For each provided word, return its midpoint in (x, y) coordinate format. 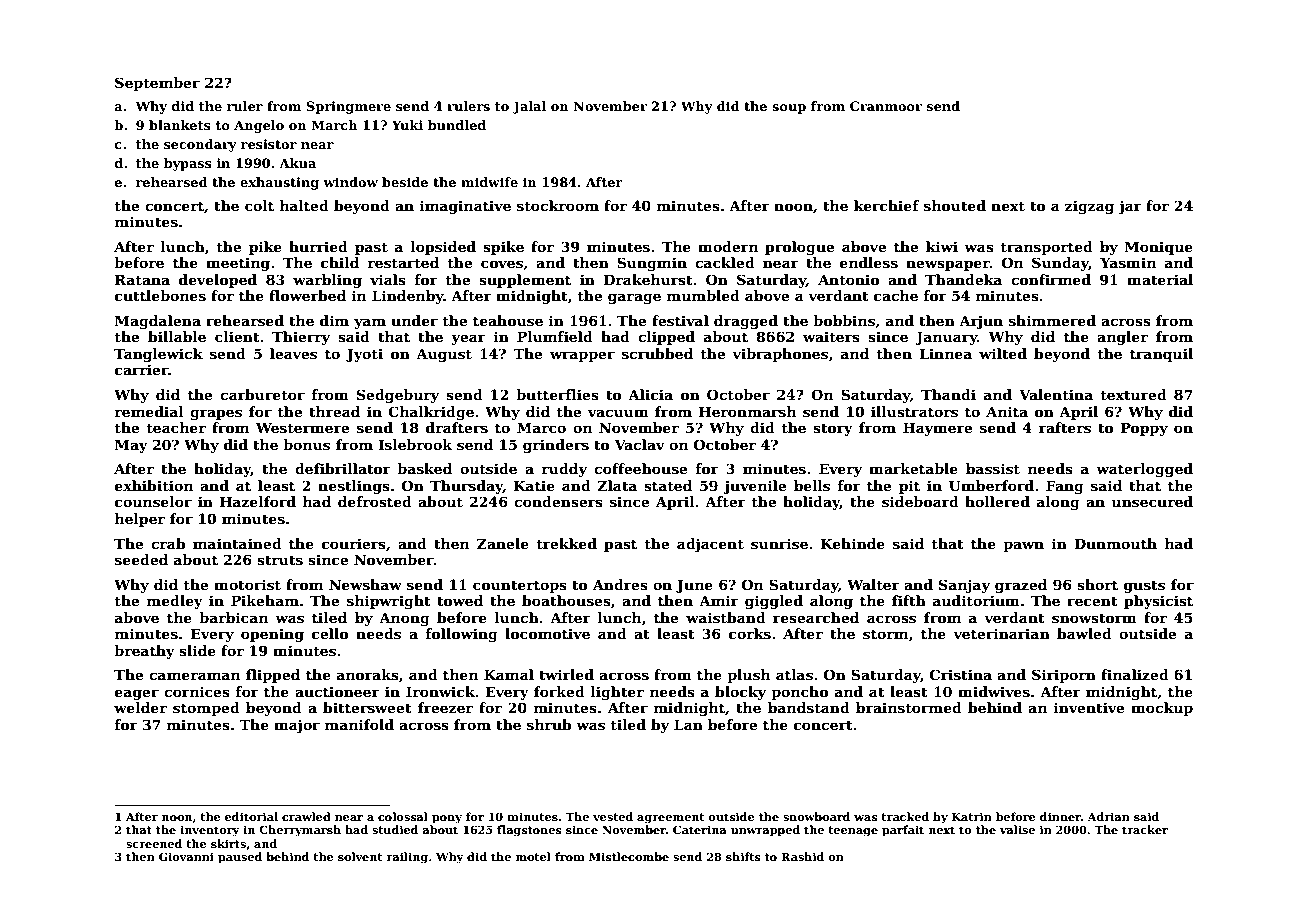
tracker (1145, 829)
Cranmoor (886, 106)
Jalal (529, 107)
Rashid (802, 856)
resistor (269, 144)
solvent (360, 856)
